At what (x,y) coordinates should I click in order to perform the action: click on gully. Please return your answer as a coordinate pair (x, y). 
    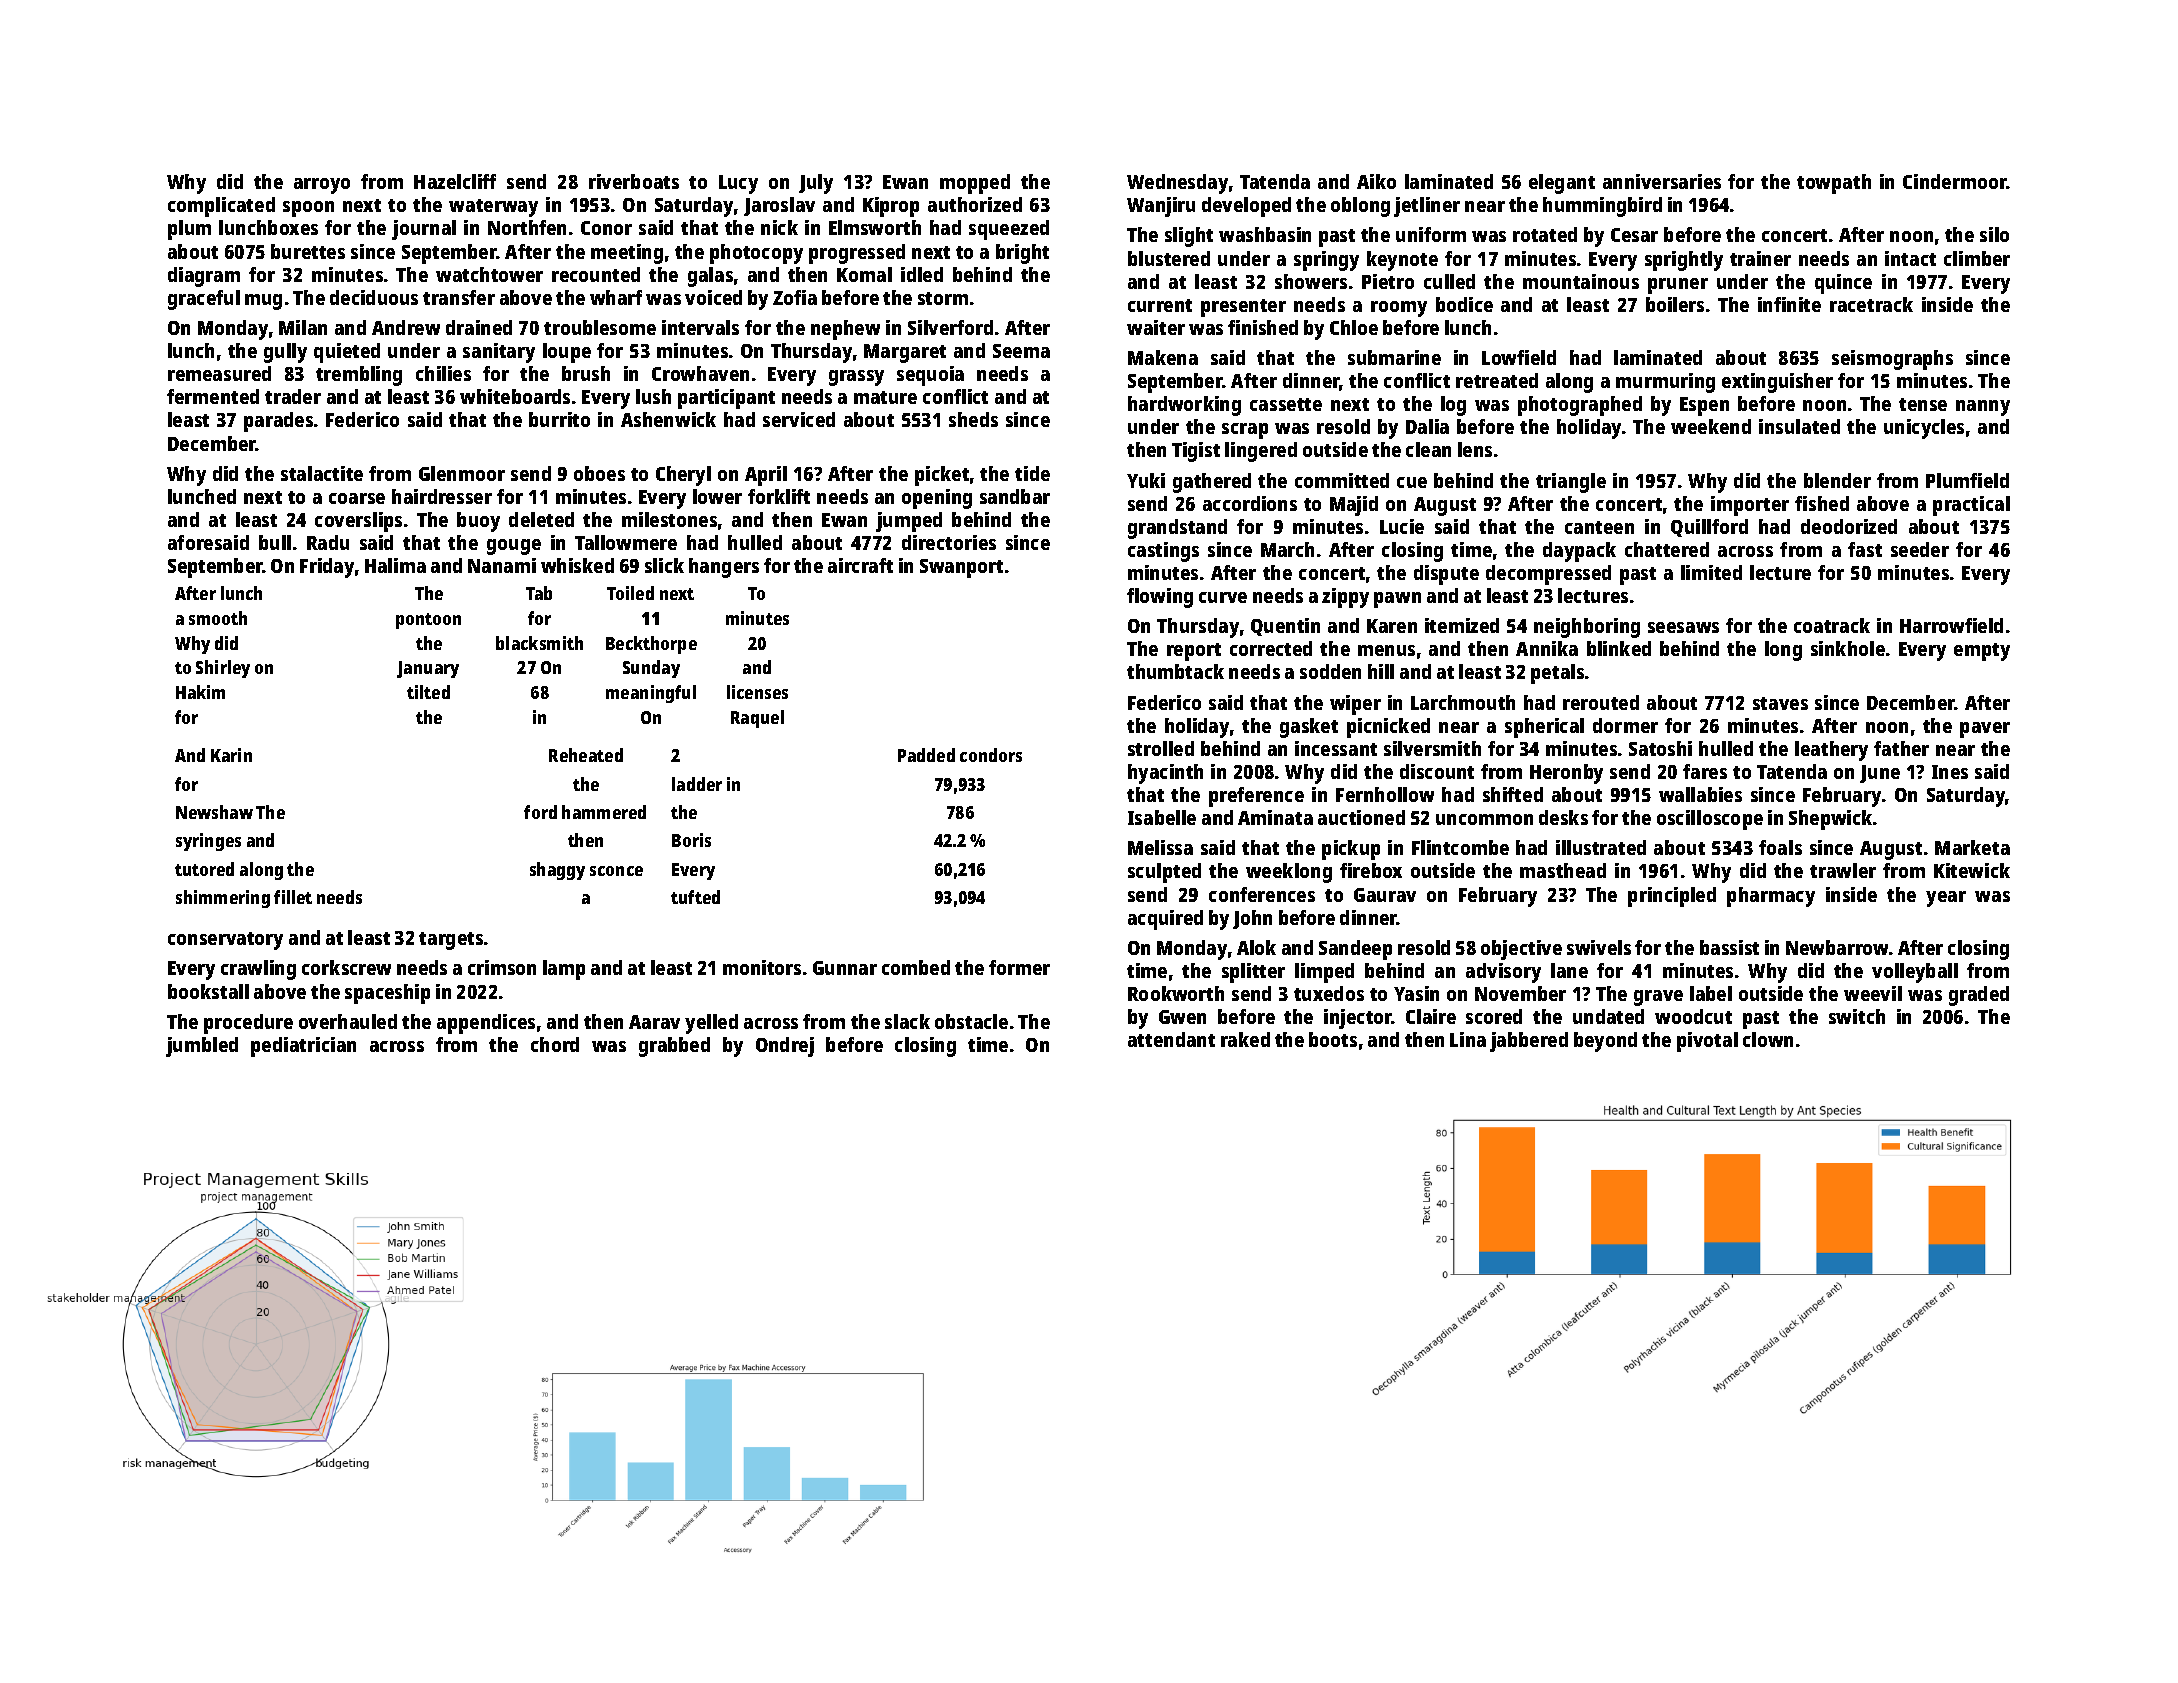
    Looking at the image, I should click on (285, 353).
